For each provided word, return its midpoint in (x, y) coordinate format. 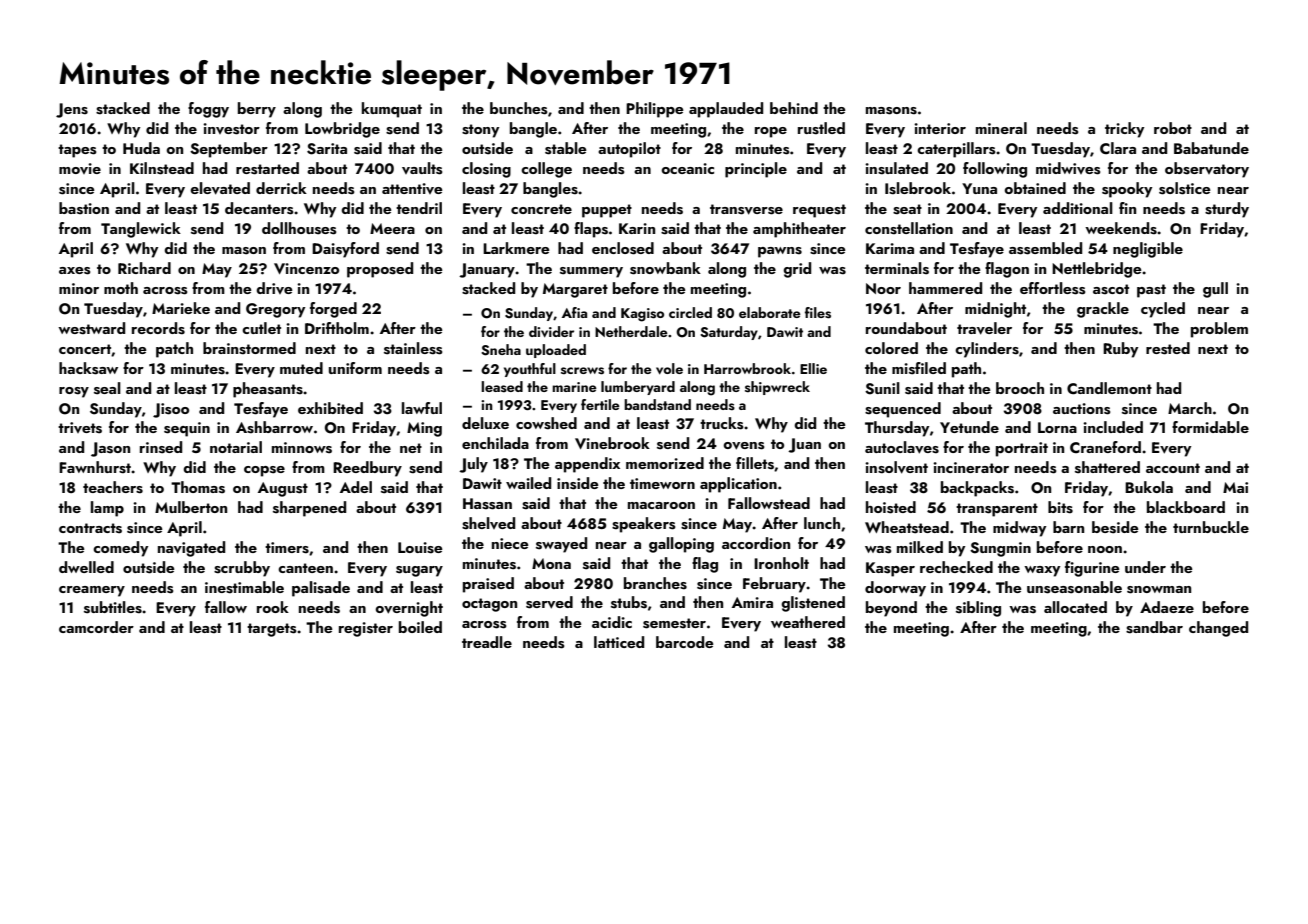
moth (121, 288)
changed (1218, 629)
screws (582, 371)
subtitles (113, 607)
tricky (1124, 130)
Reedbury (367, 469)
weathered (808, 622)
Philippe (655, 110)
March (1190, 408)
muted (301, 368)
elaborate (770, 312)
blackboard (1186, 507)
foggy (208, 110)
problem (1219, 330)
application (738, 485)
